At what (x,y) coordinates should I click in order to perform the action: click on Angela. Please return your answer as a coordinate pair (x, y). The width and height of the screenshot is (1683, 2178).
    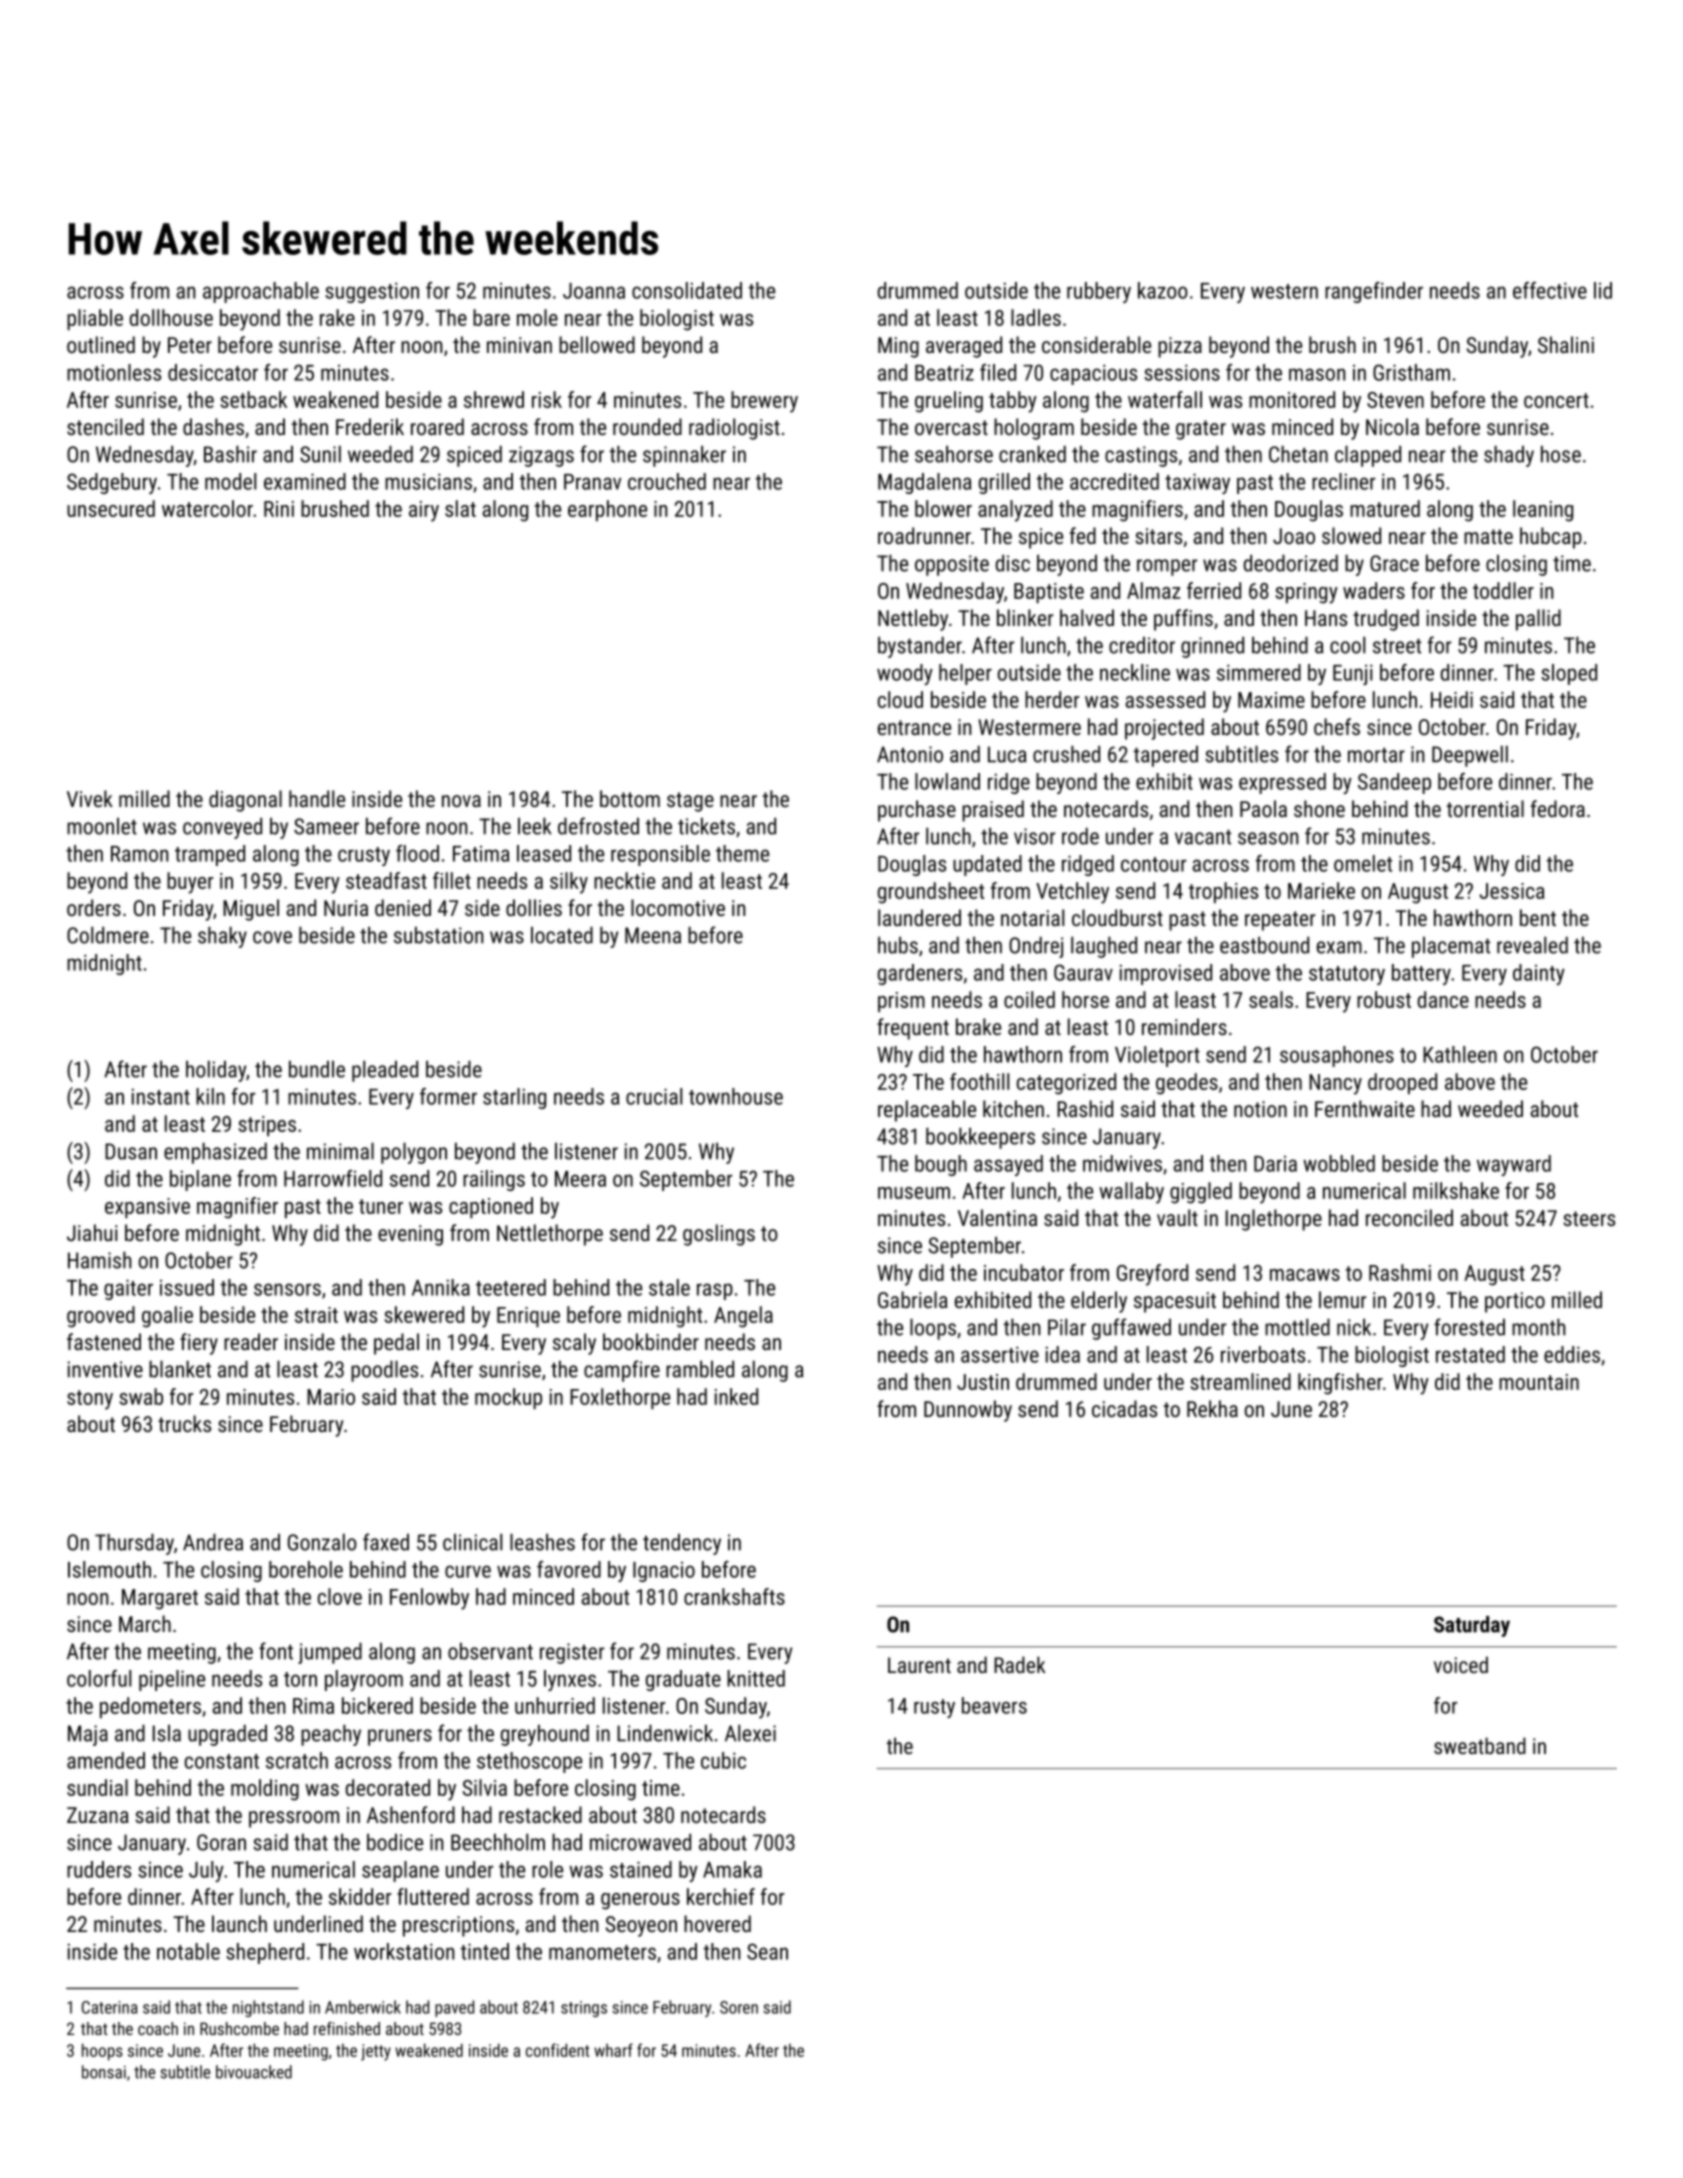
    Looking at the image, I should click on (743, 1317).
